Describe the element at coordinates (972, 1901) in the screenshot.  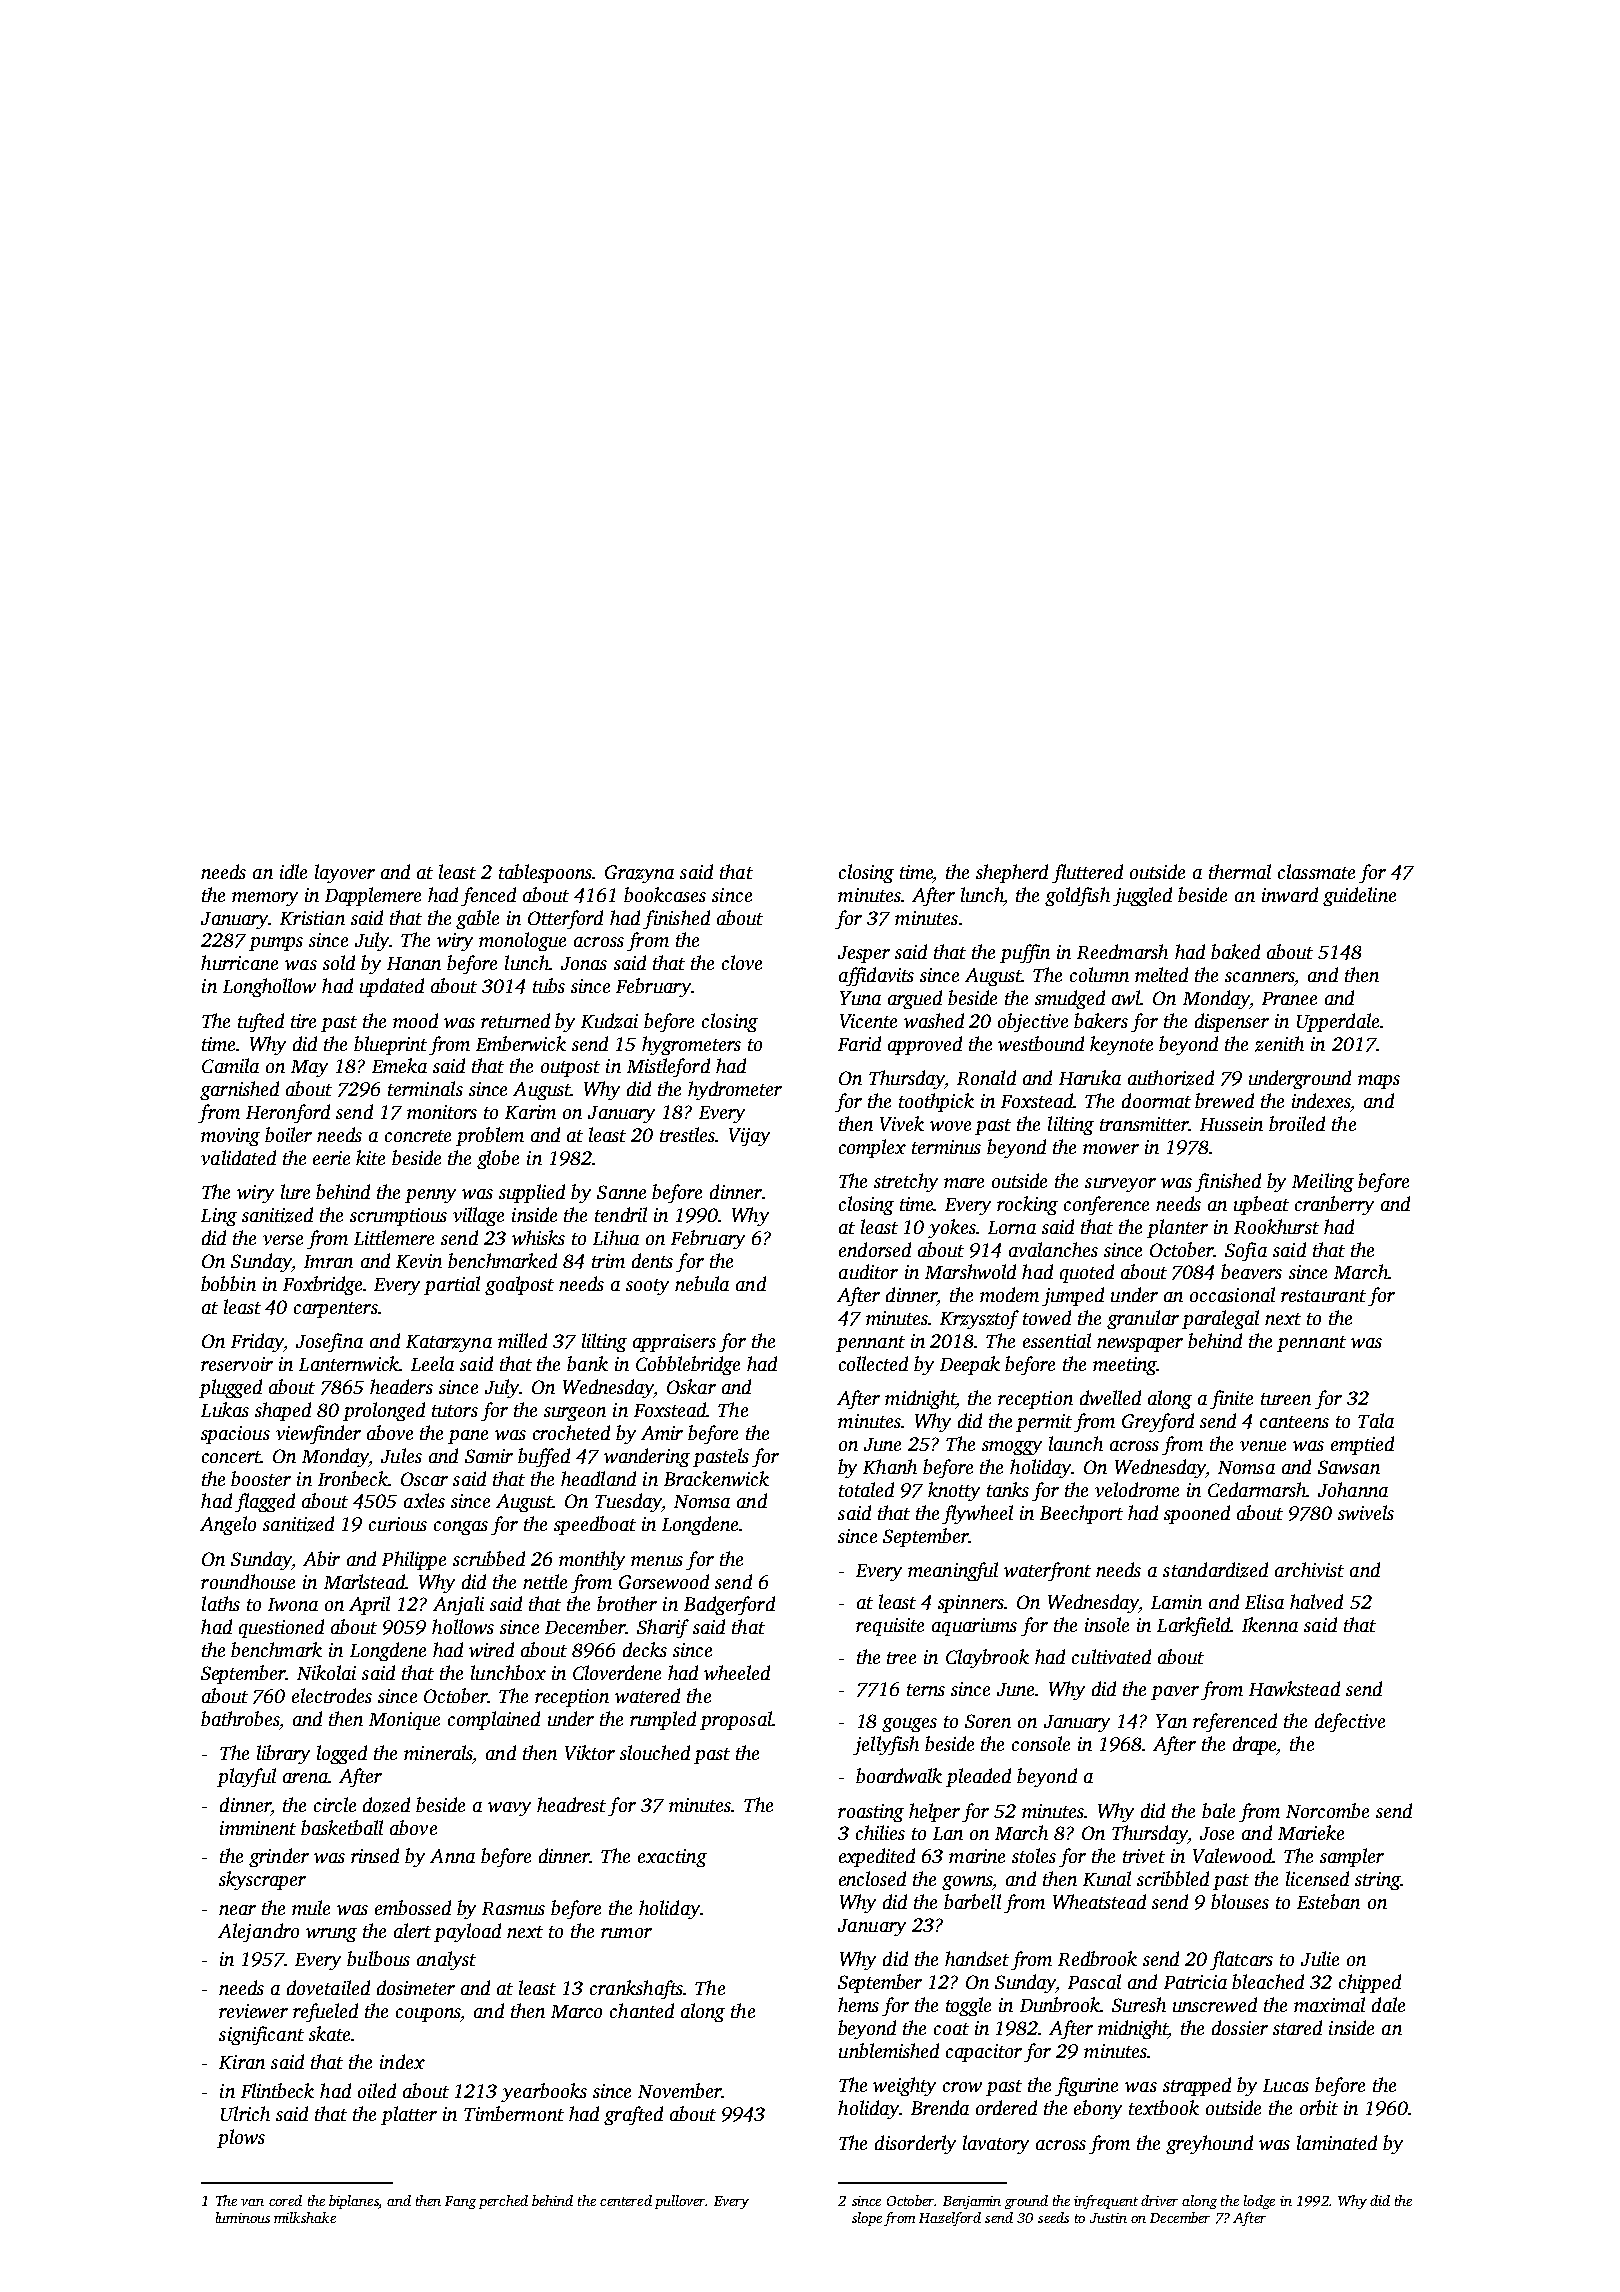
I see `barbell` at that location.
